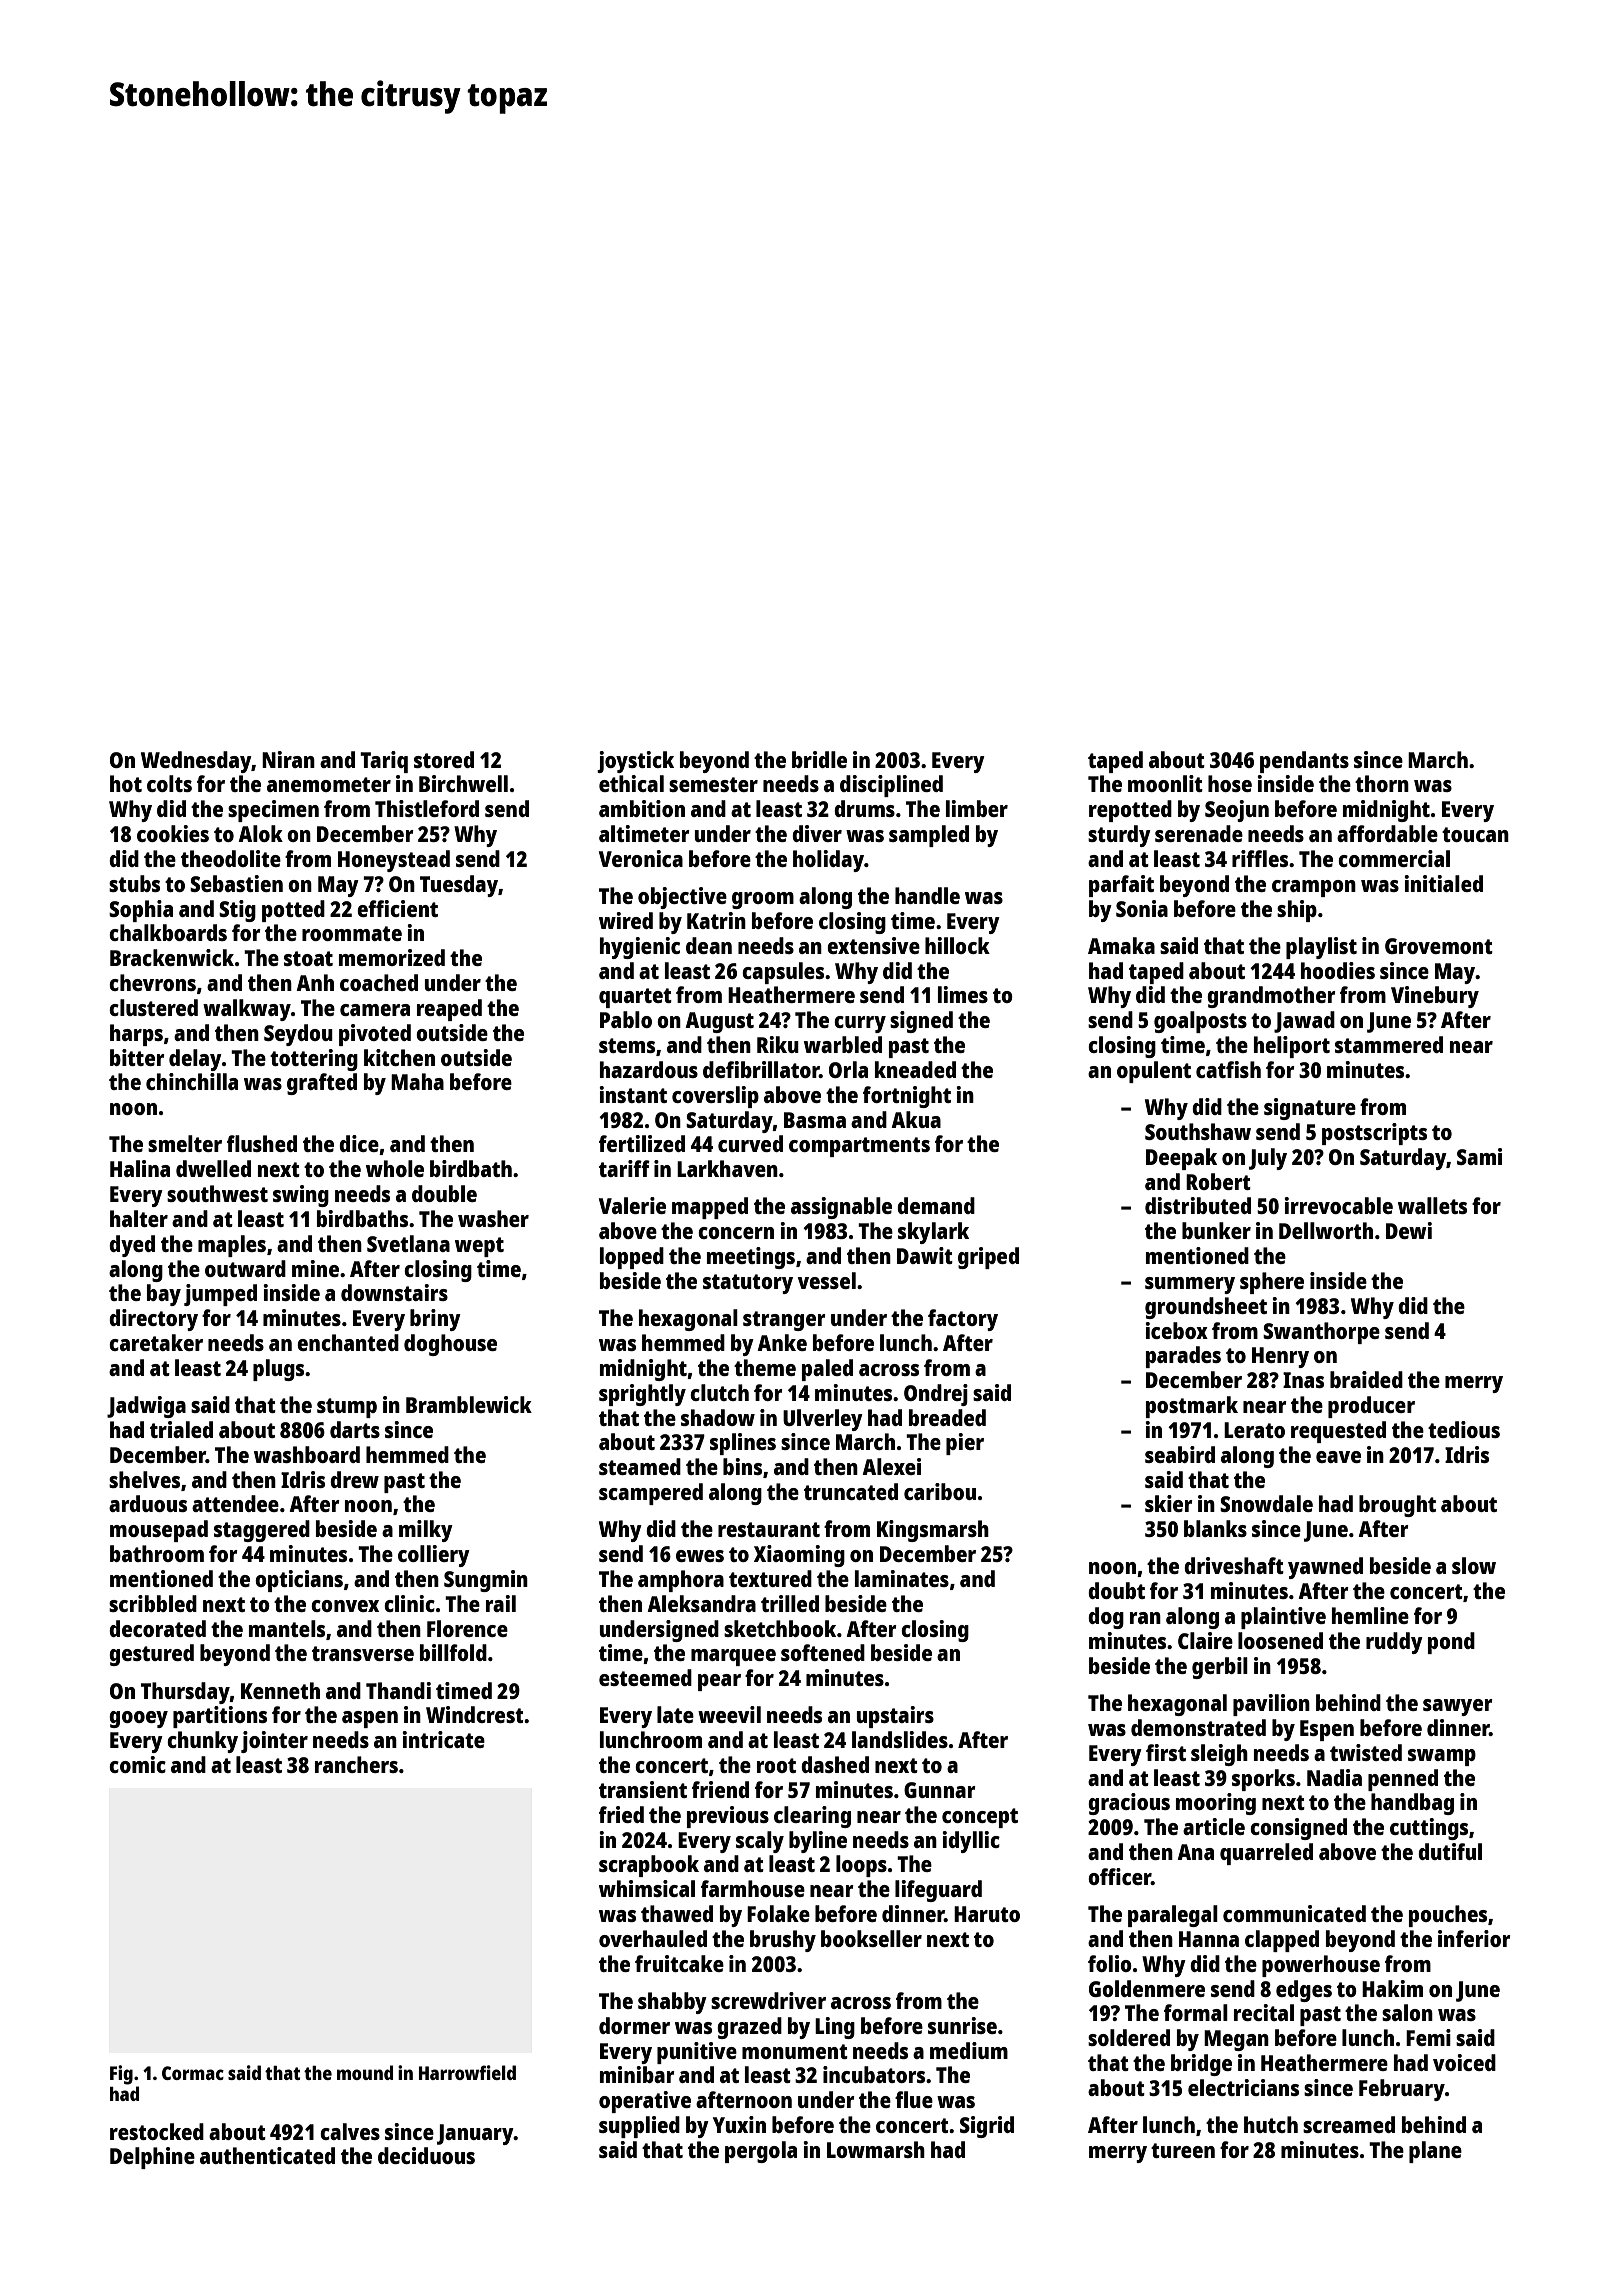 The image size is (1620, 2292). What do you see at coordinates (988, 1258) in the document?
I see `griped` at bounding box center [988, 1258].
